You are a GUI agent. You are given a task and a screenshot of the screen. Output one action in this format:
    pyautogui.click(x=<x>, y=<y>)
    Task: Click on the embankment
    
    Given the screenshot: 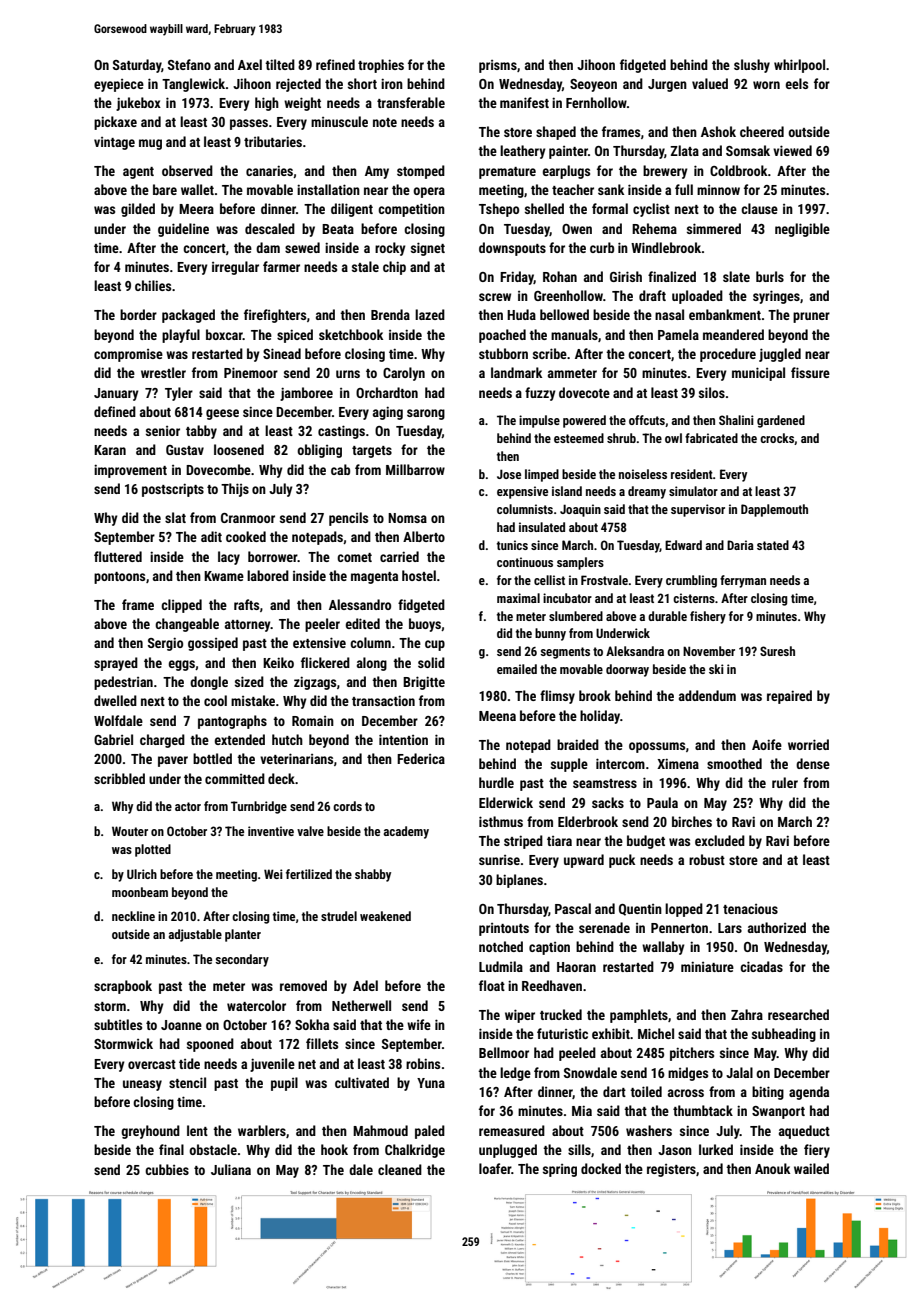 What is the action you would take?
    pyautogui.click(x=725, y=314)
